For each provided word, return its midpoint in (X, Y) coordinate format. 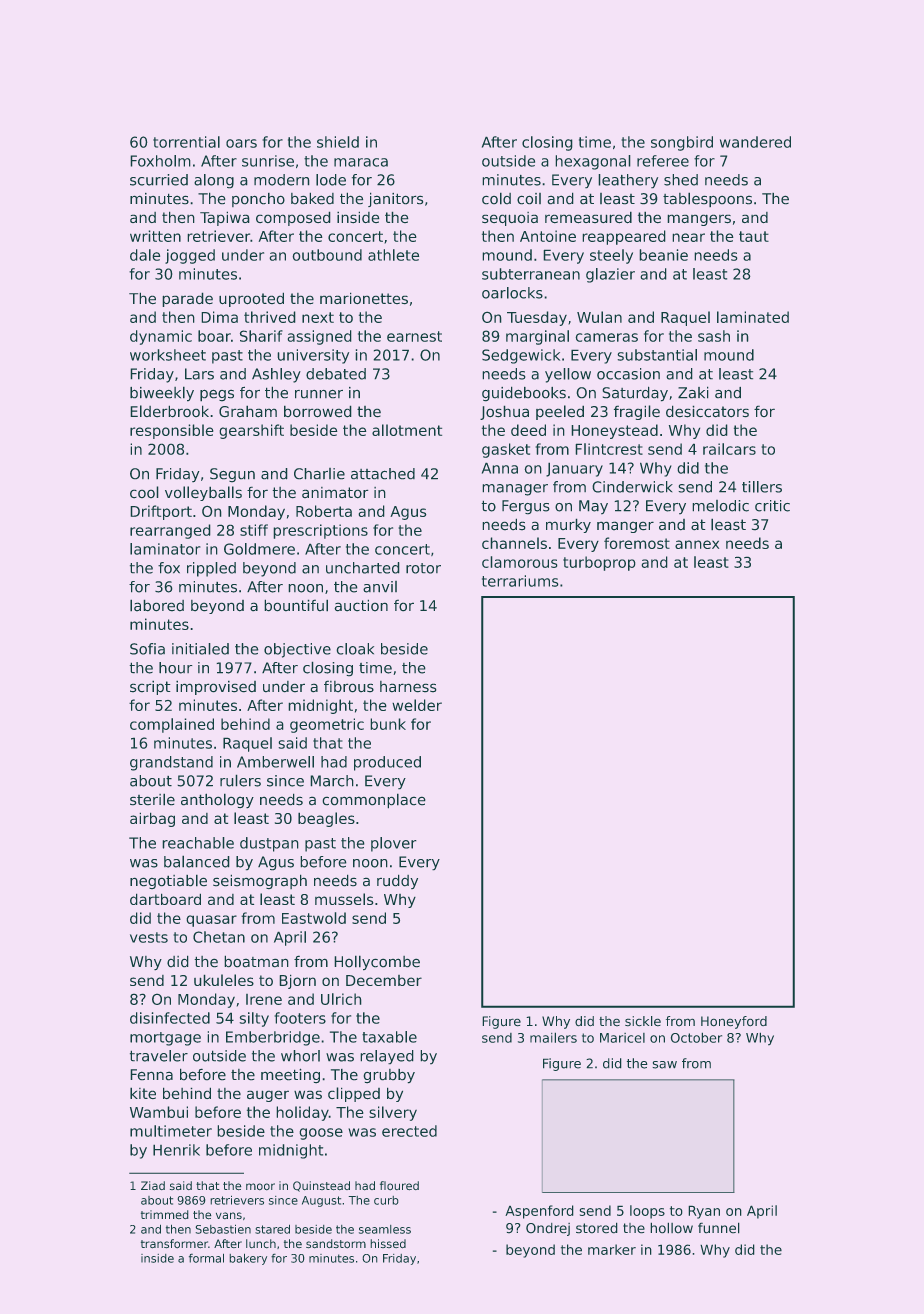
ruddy (397, 881)
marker (612, 1249)
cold (496, 198)
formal (206, 1258)
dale (145, 255)
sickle (643, 1021)
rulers (240, 780)
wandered (755, 142)
